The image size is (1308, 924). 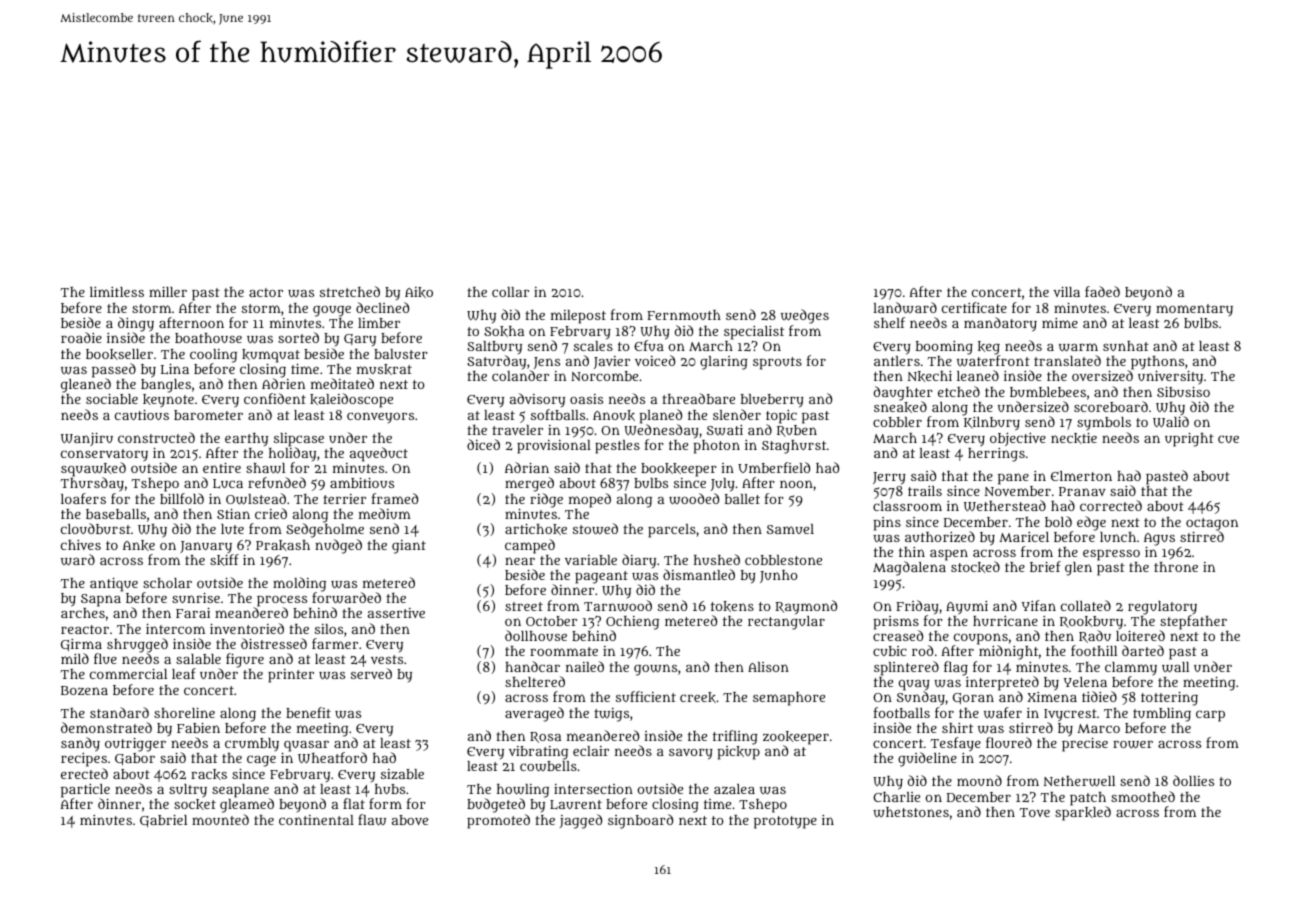 I want to click on villa, so click(x=1066, y=292).
